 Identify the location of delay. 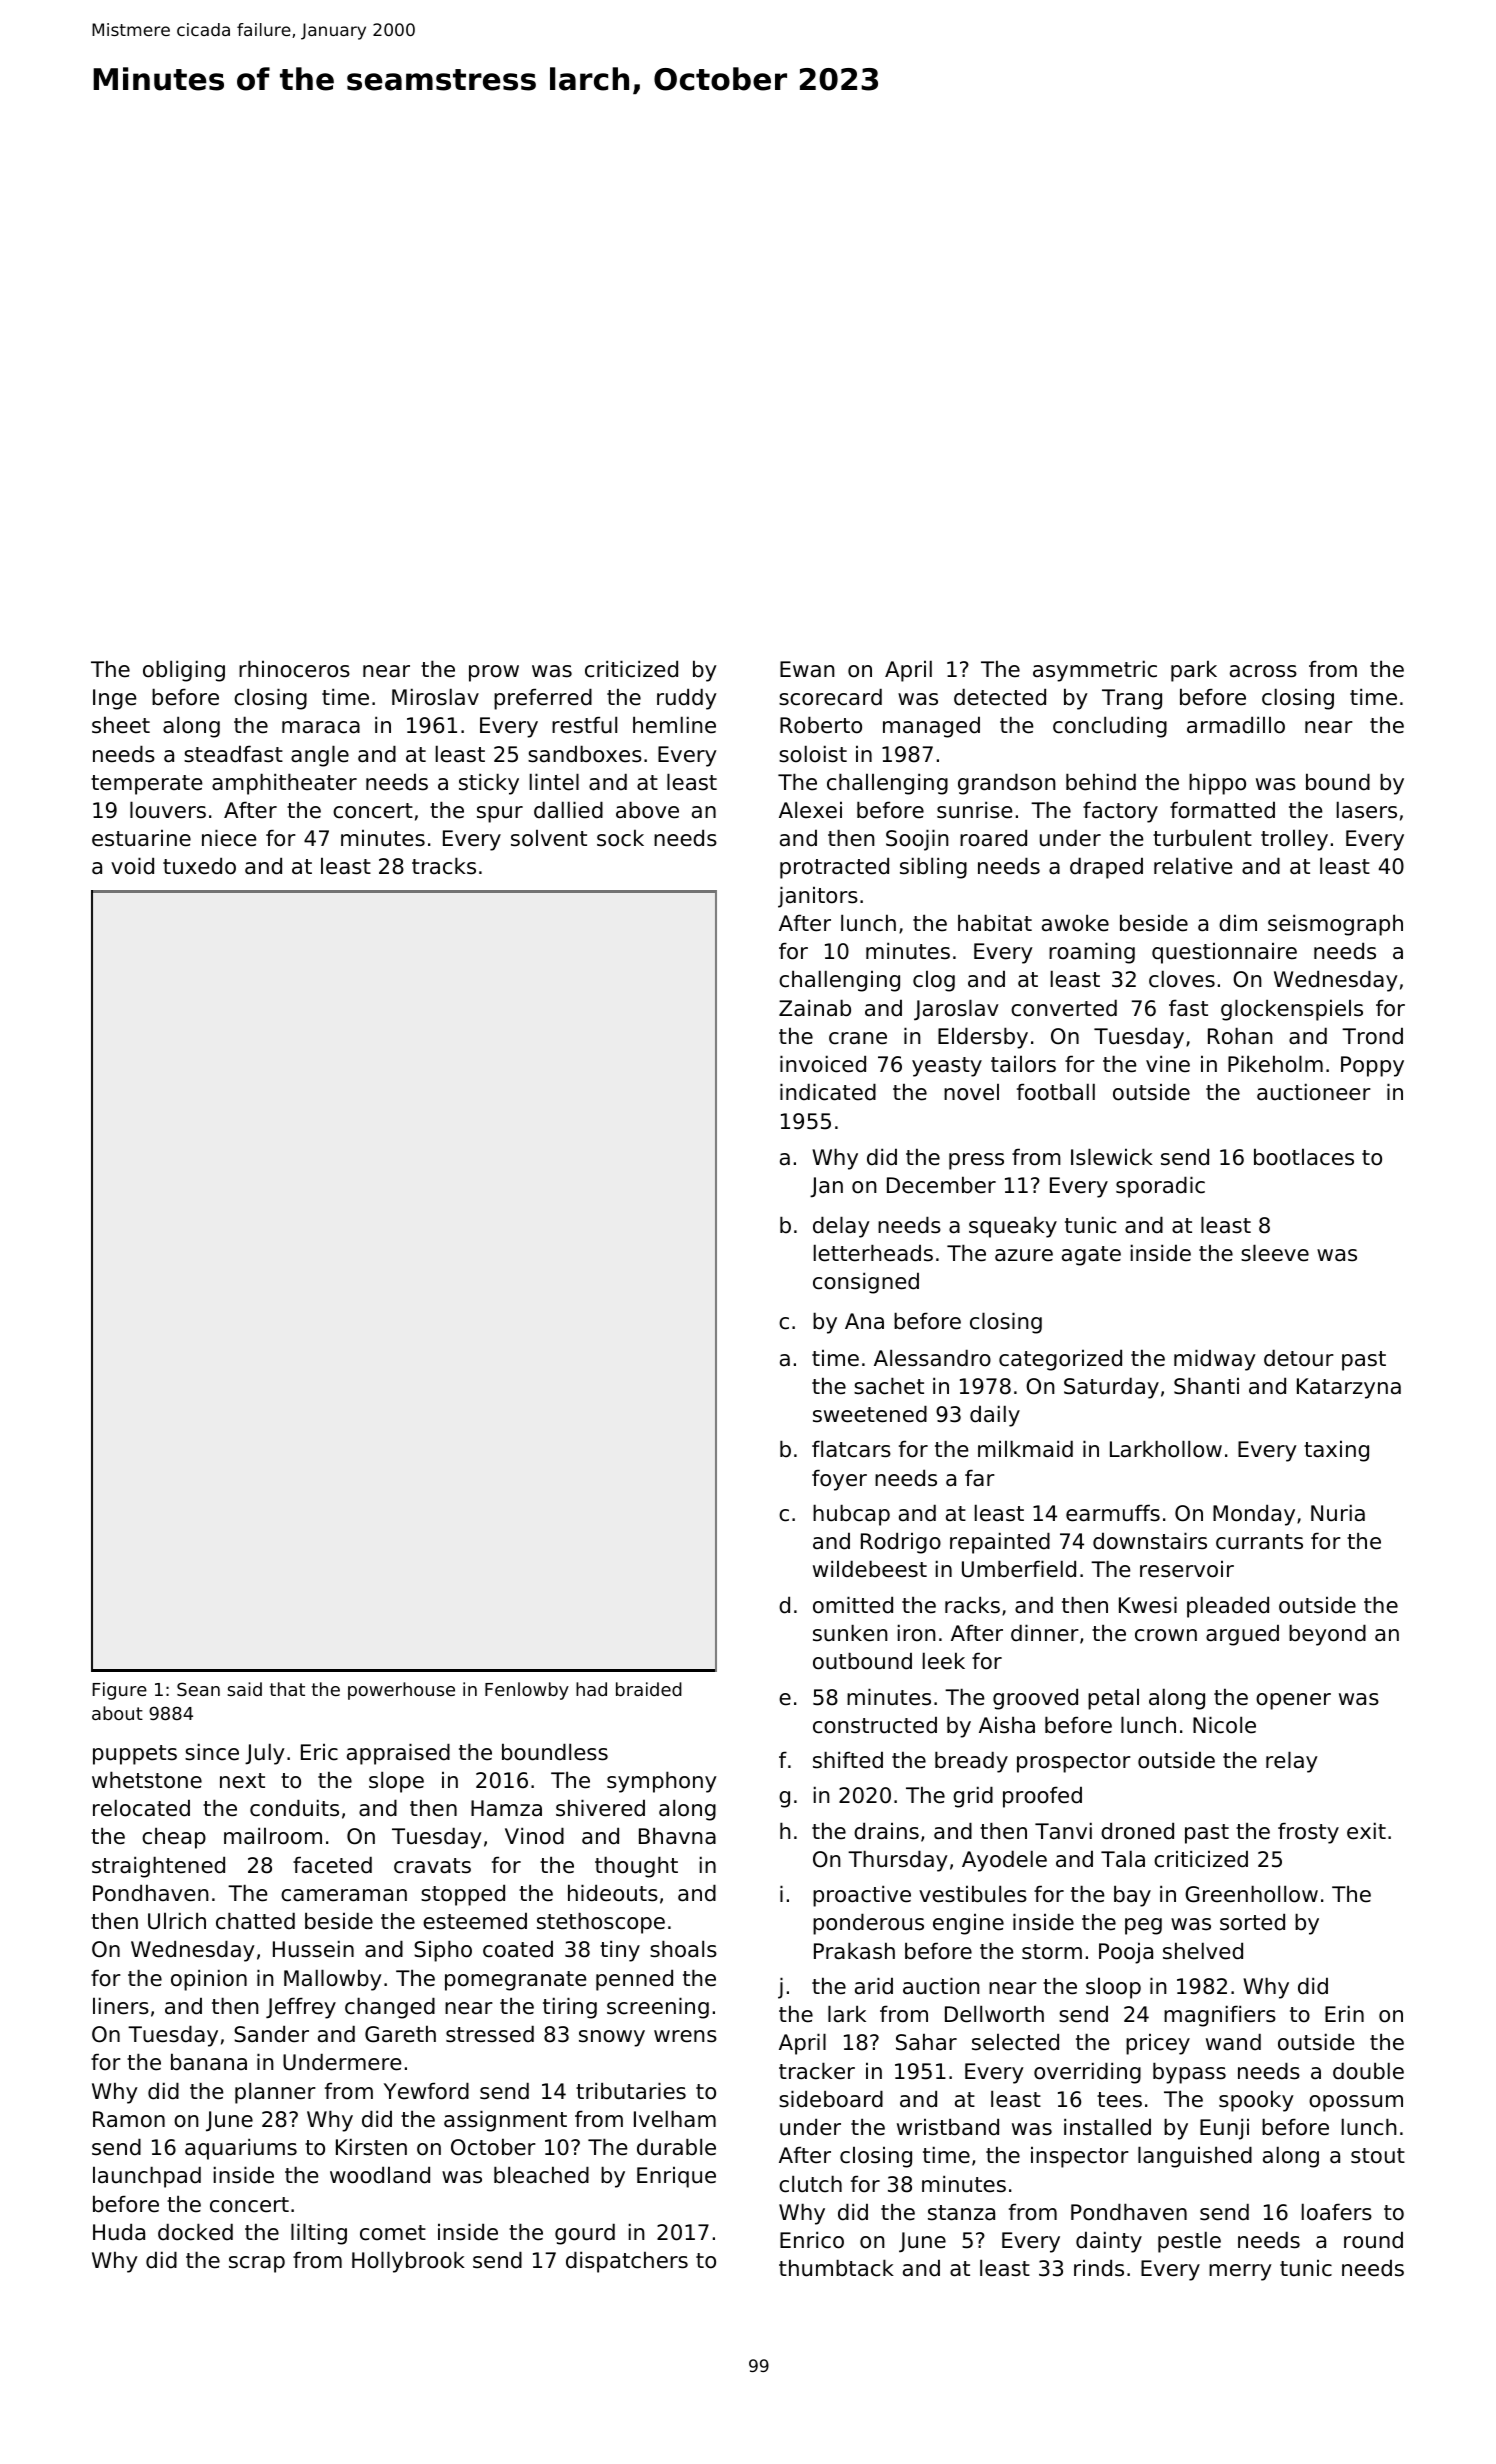
(841, 1227).
